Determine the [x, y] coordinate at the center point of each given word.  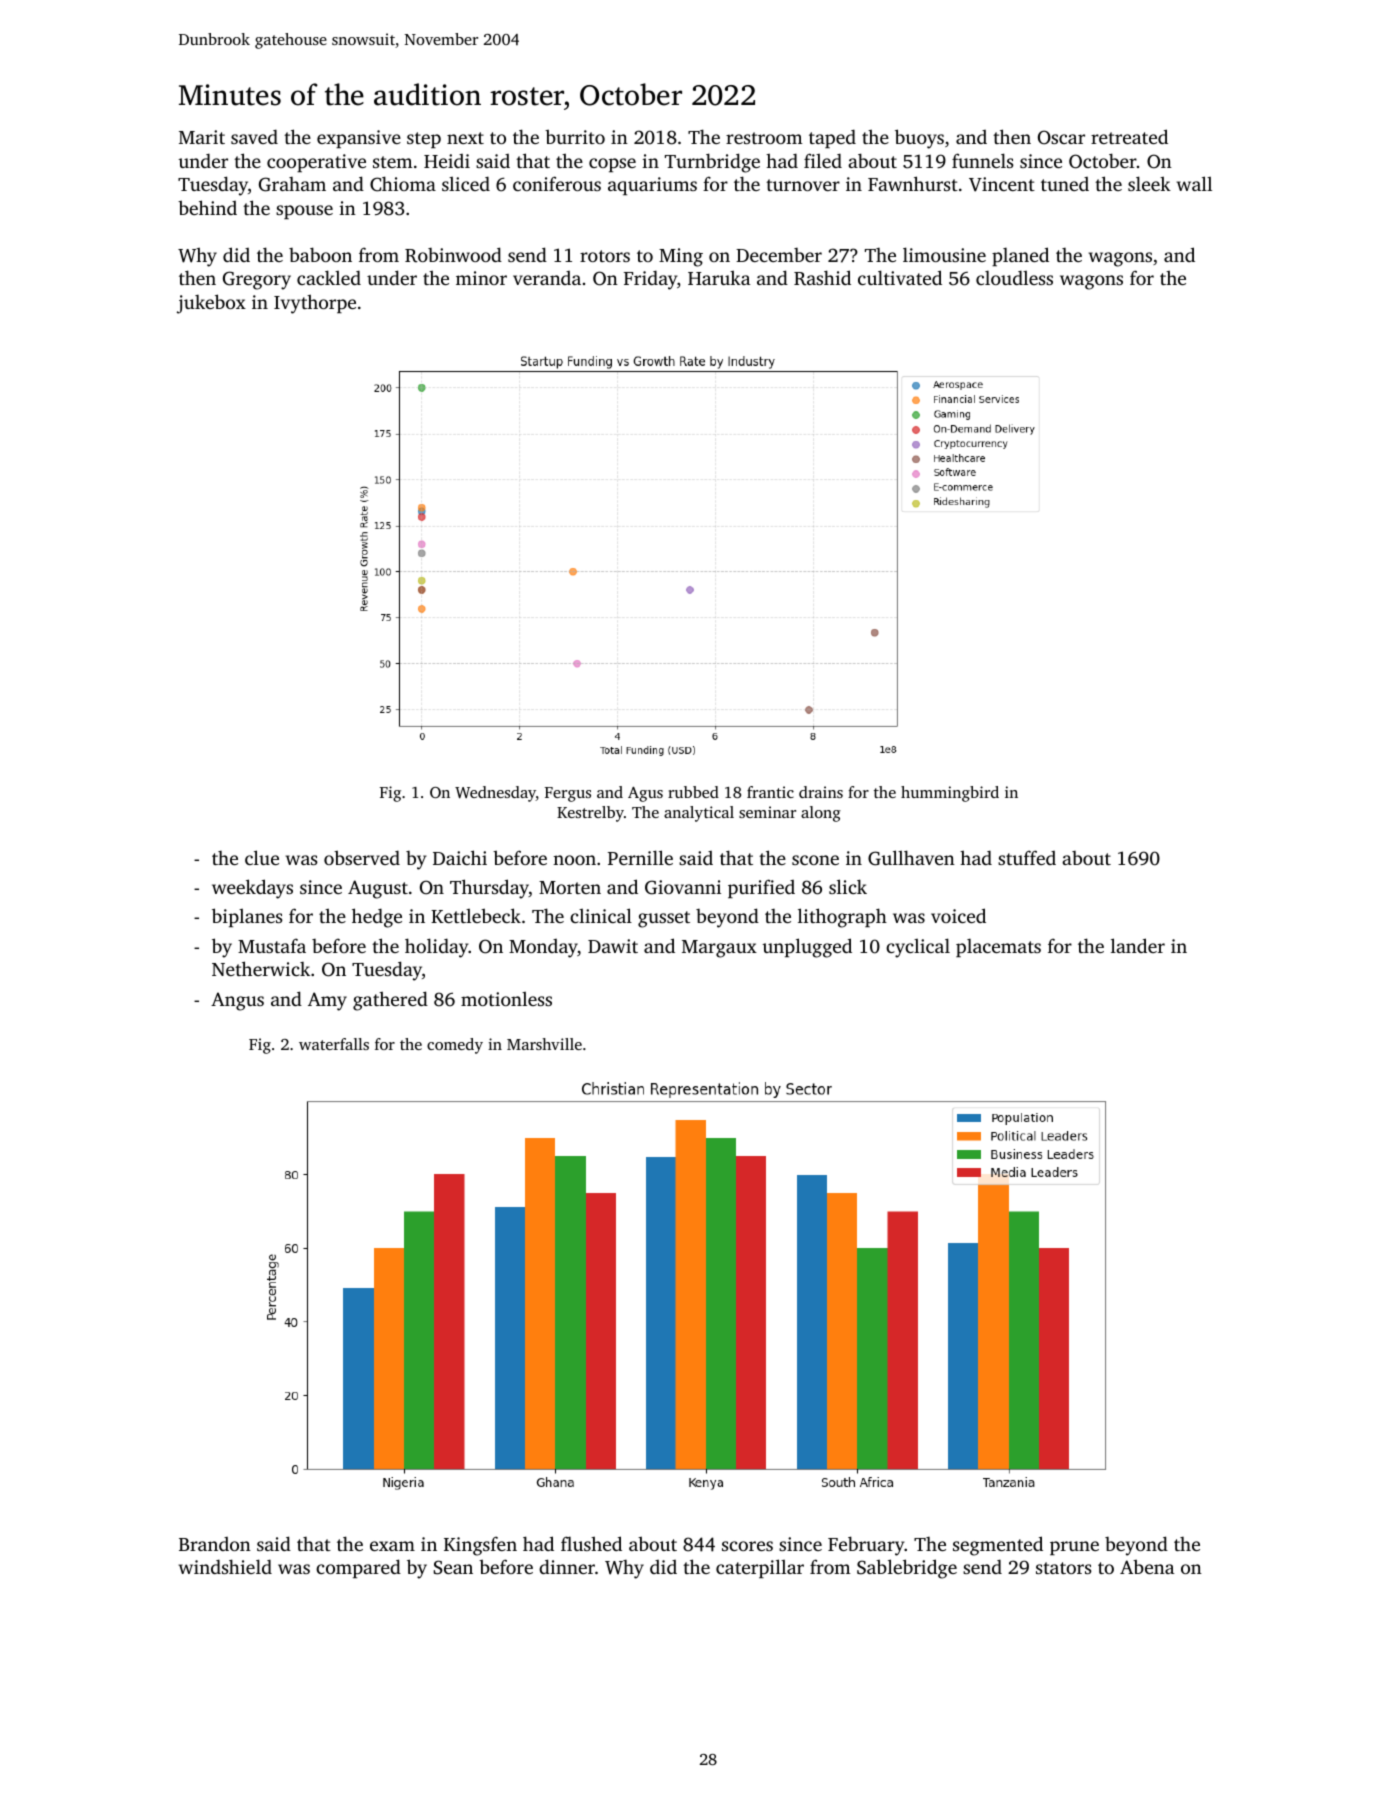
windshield [225, 1566]
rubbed [693, 792]
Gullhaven [911, 858]
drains [821, 792]
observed [362, 857]
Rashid [822, 278]
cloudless [1014, 278]
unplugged [807, 948]
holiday [437, 948]
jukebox [211, 304]
